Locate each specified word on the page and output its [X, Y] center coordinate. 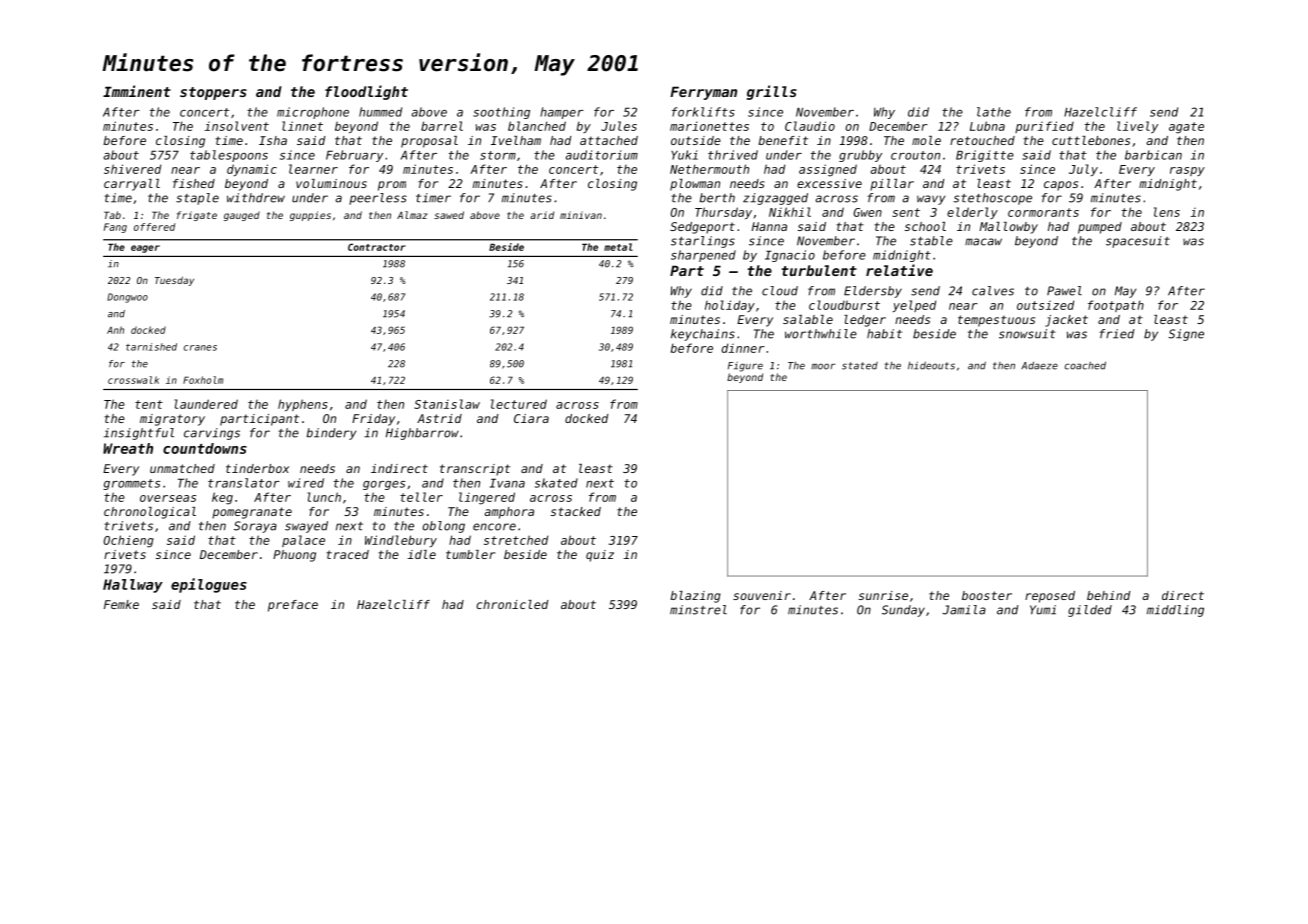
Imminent [137, 91]
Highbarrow [422, 434]
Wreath [128, 448]
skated [556, 483]
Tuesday [174, 281]
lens [1167, 212]
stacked [576, 511]
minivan [581, 215]
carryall [132, 185]
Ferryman [703, 93]
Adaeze [1039, 365]
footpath [1116, 306]
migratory [172, 420]
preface [293, 606]
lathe [994, 112]
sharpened [703, 256]
